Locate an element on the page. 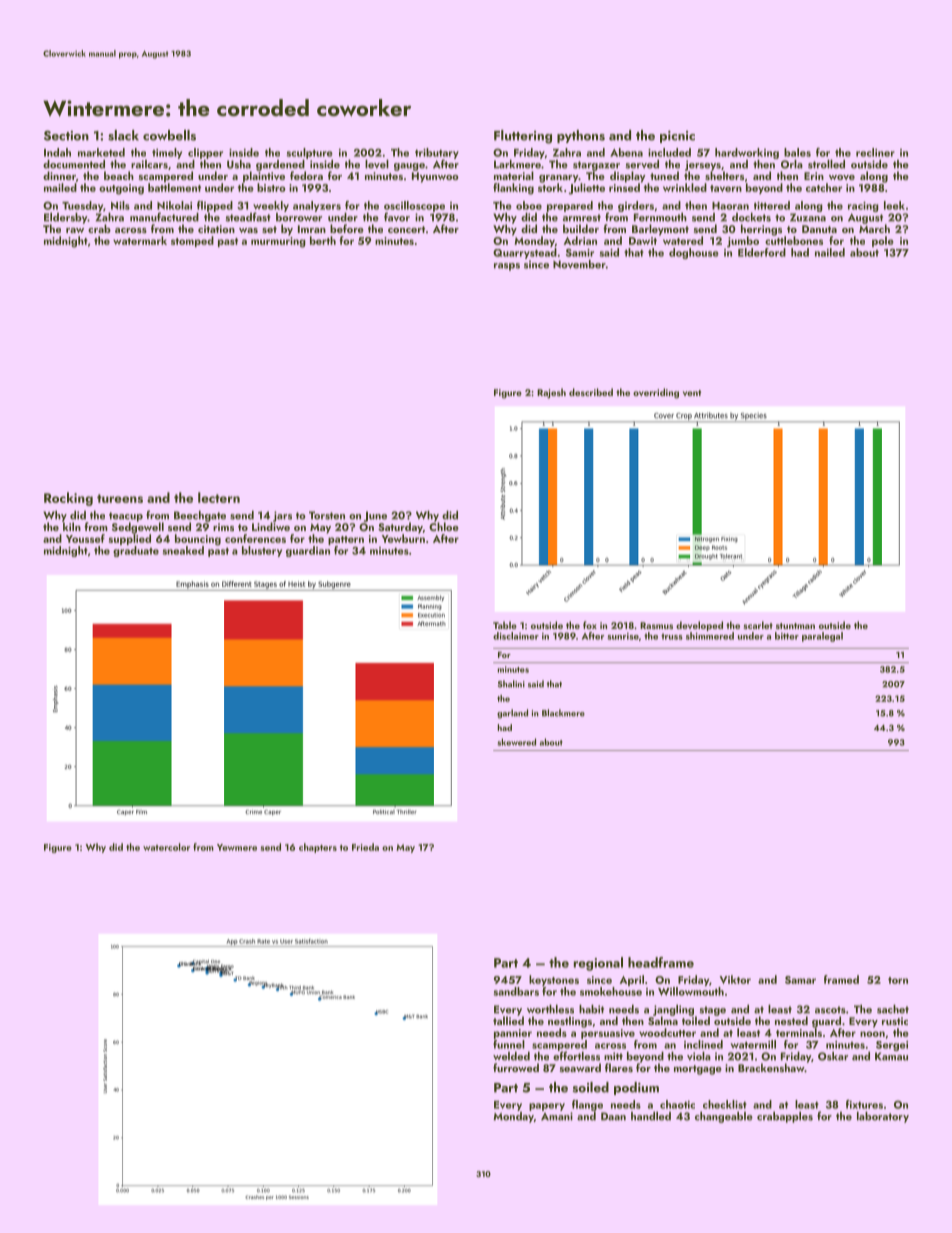 This image has width=952, height=1233. paralegal is located at coordinates (822, 637).
